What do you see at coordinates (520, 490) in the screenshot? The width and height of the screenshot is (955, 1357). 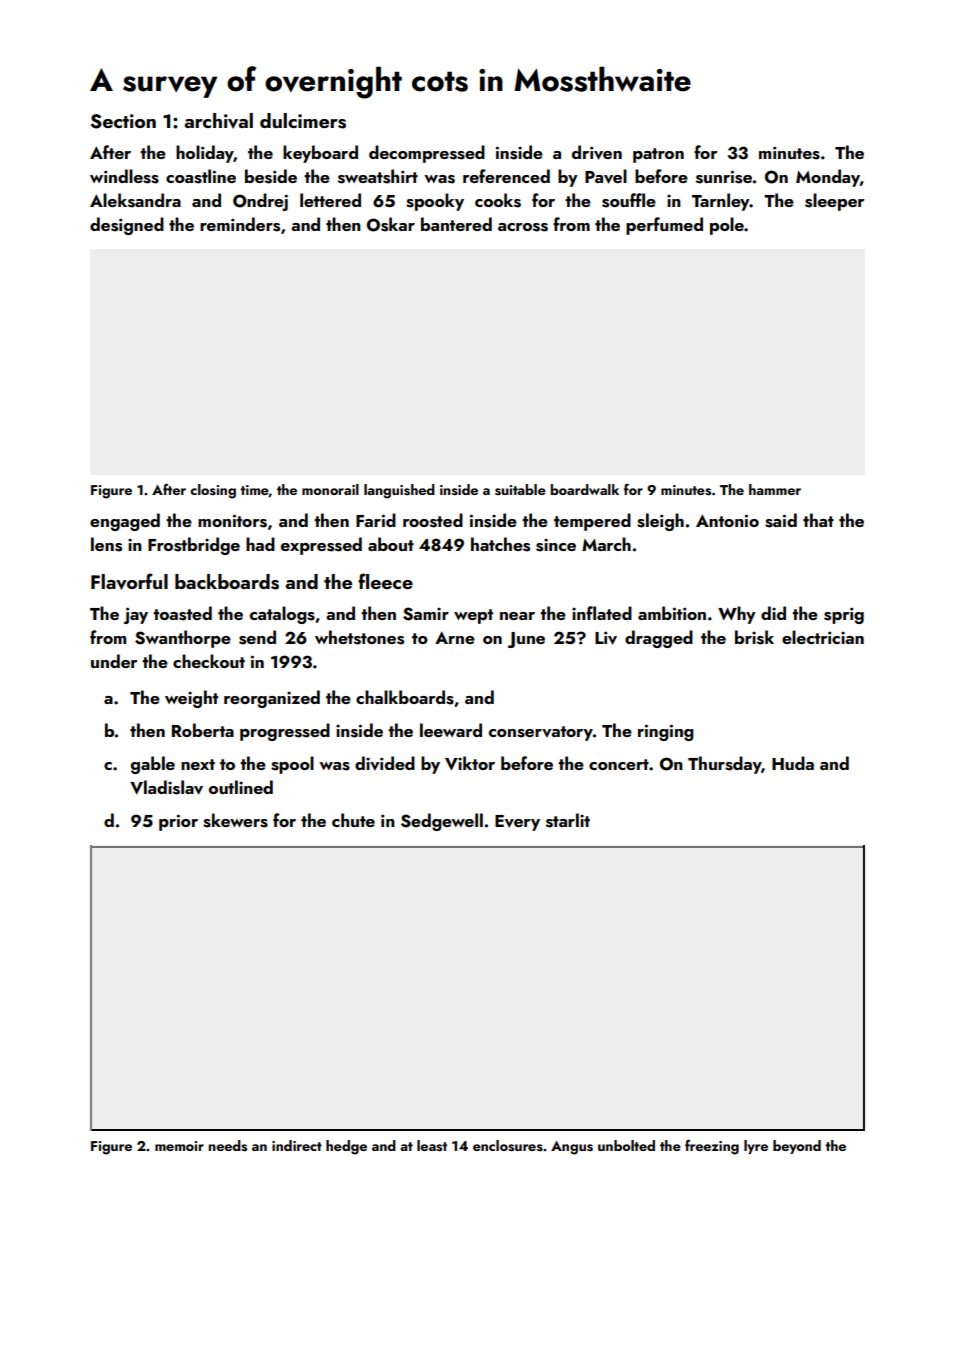 I see `suitable` at bounding box center [520, 490].
